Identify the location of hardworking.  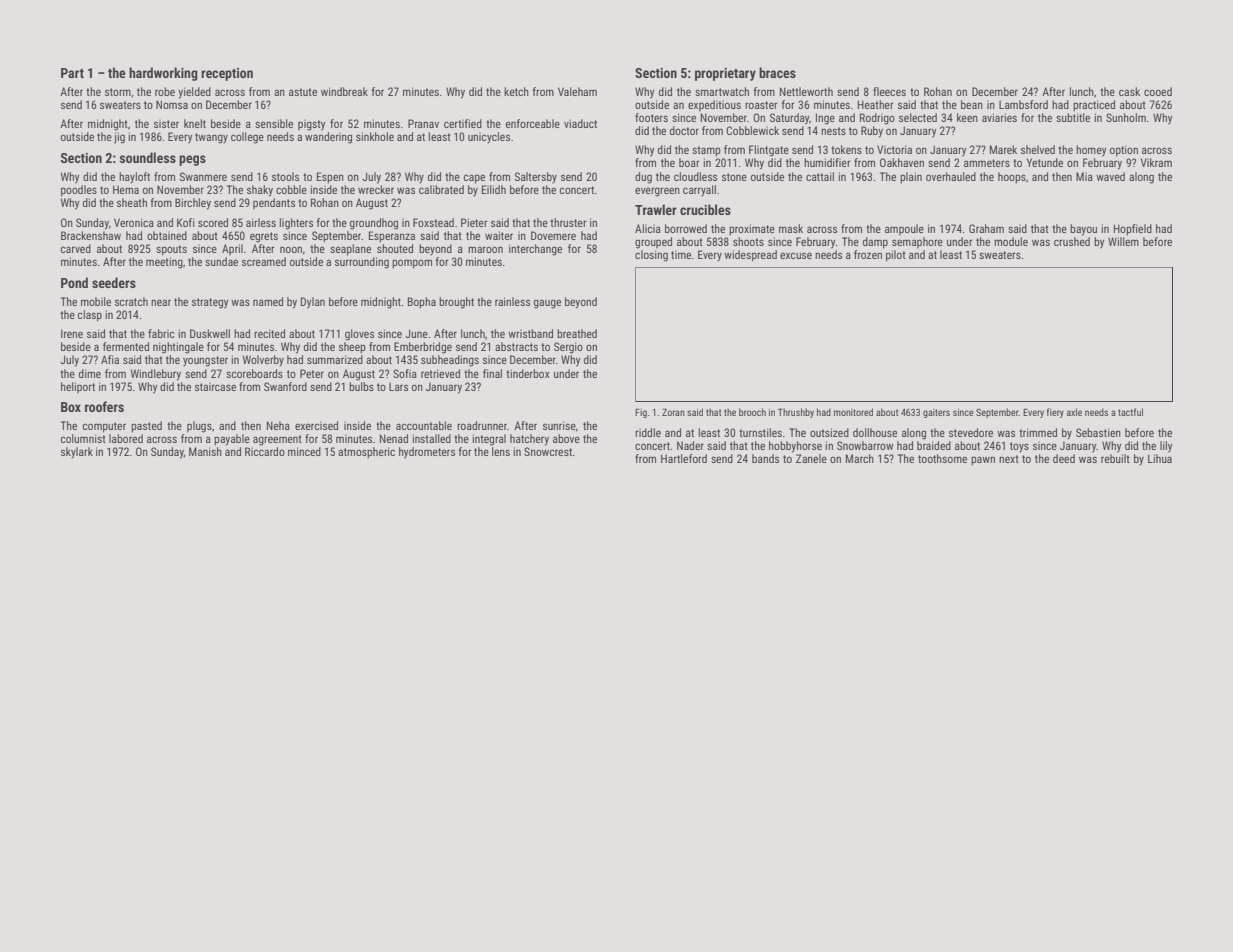
(163, 74).
